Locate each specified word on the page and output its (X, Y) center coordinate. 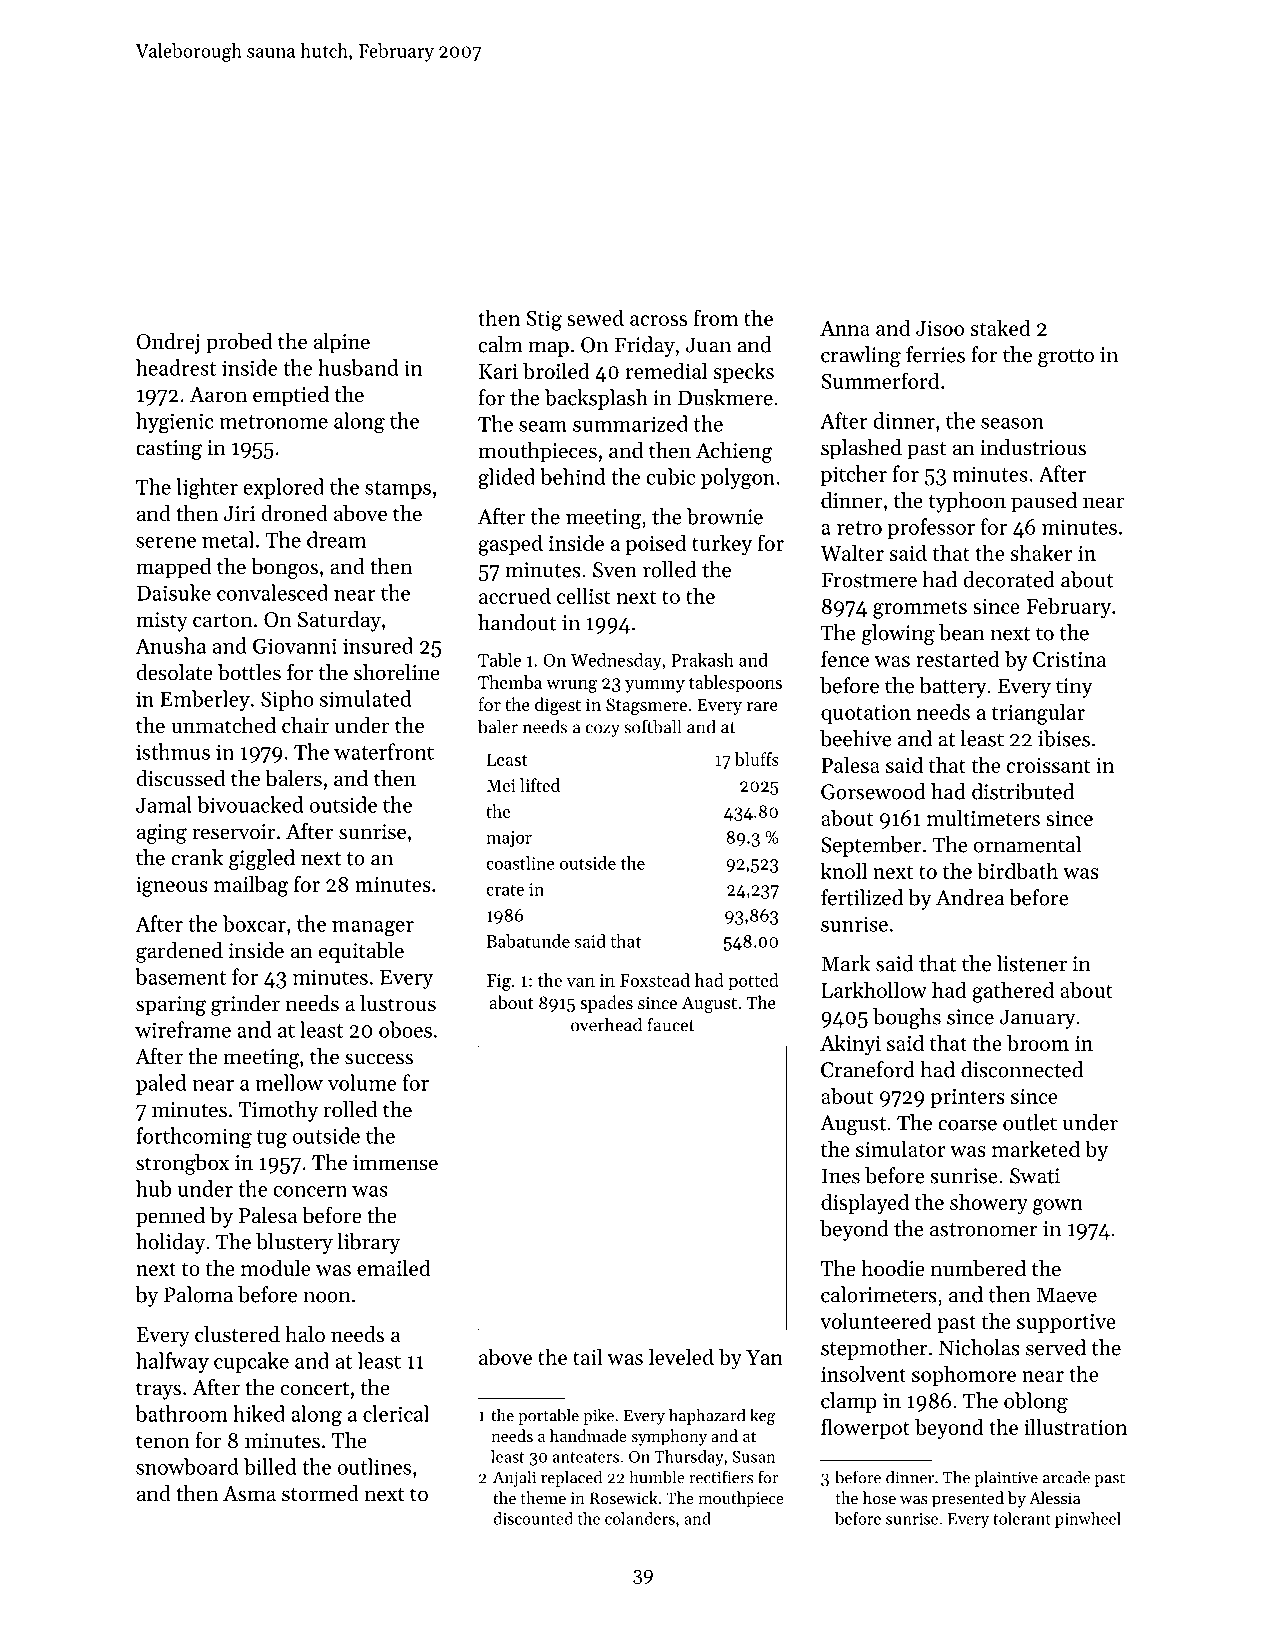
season (1012, 423)
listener (1032, 963)
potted (753, 982)
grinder (245, 1005)
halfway (172, 1362)
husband (358, 367)
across (658, 320)
